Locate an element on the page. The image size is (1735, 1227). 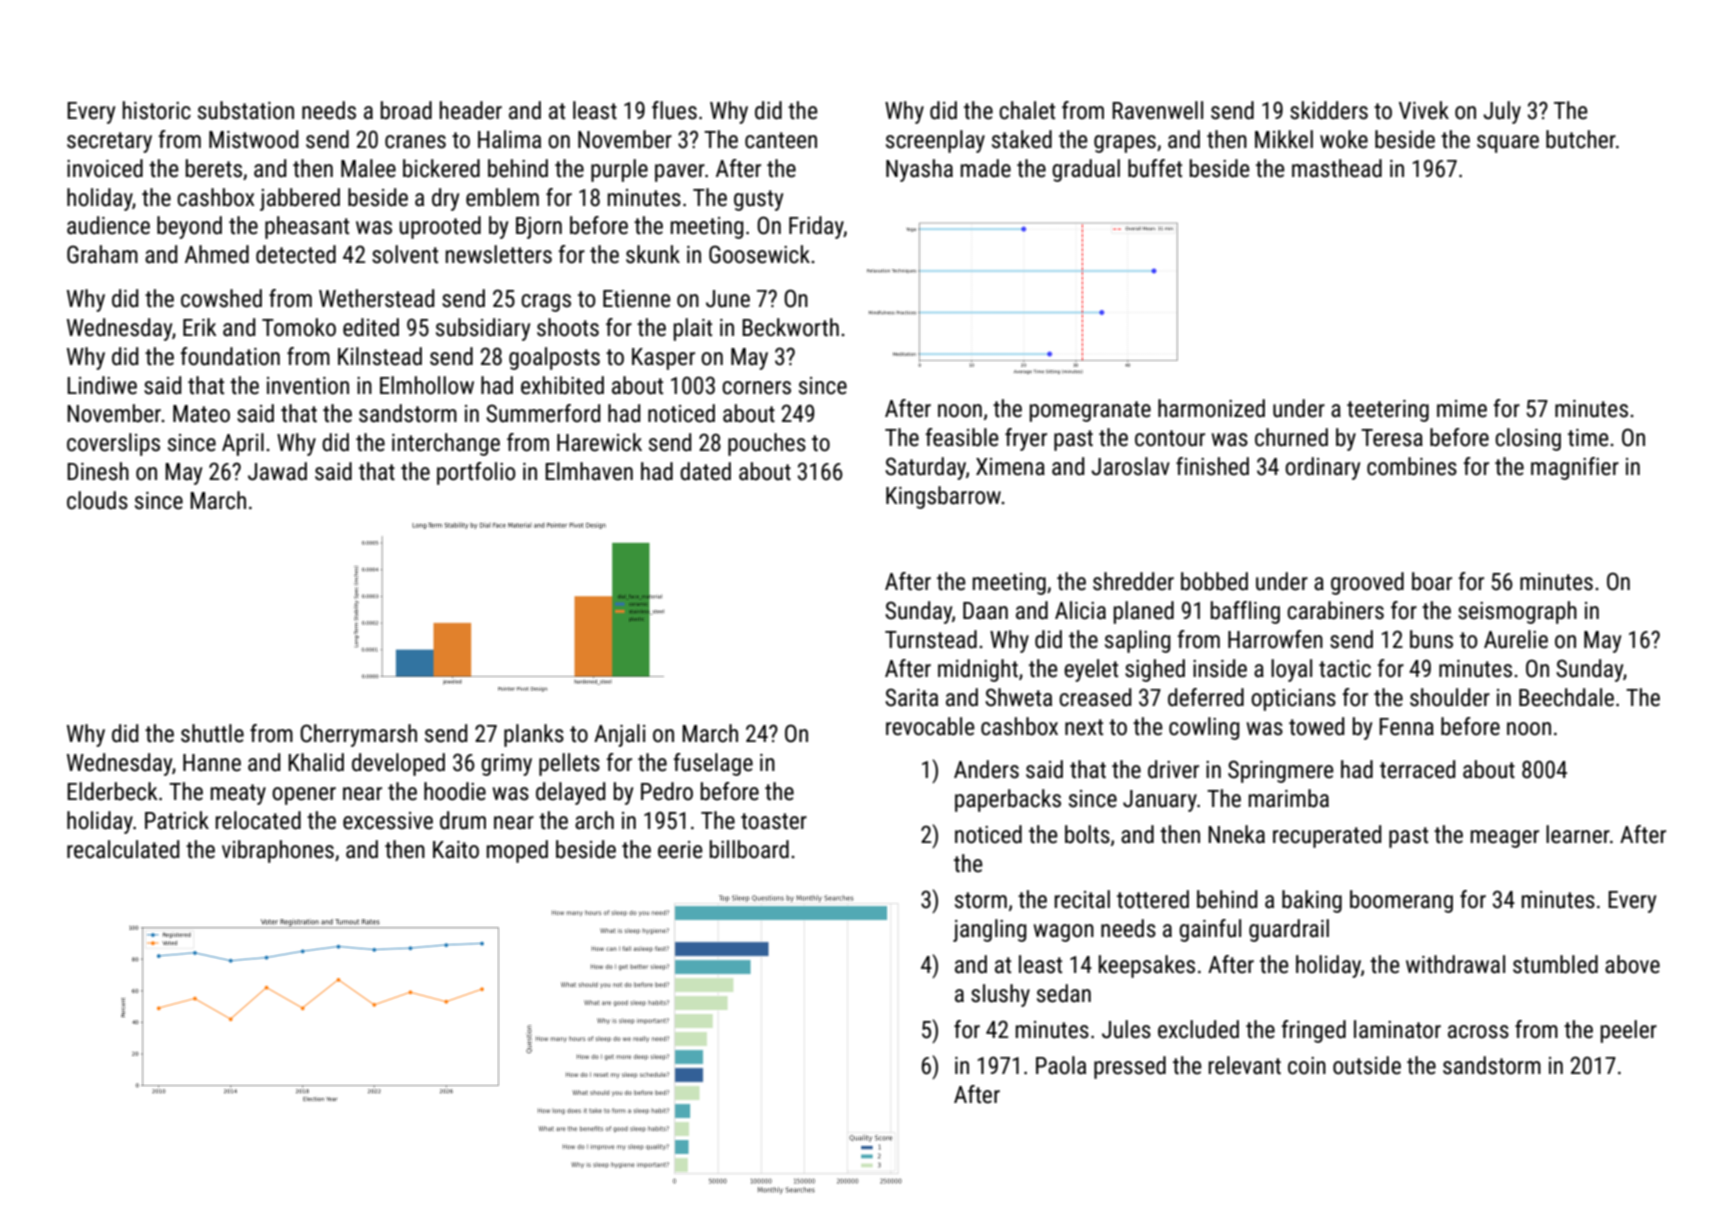
learner is located at coordinates (1578, 834).
